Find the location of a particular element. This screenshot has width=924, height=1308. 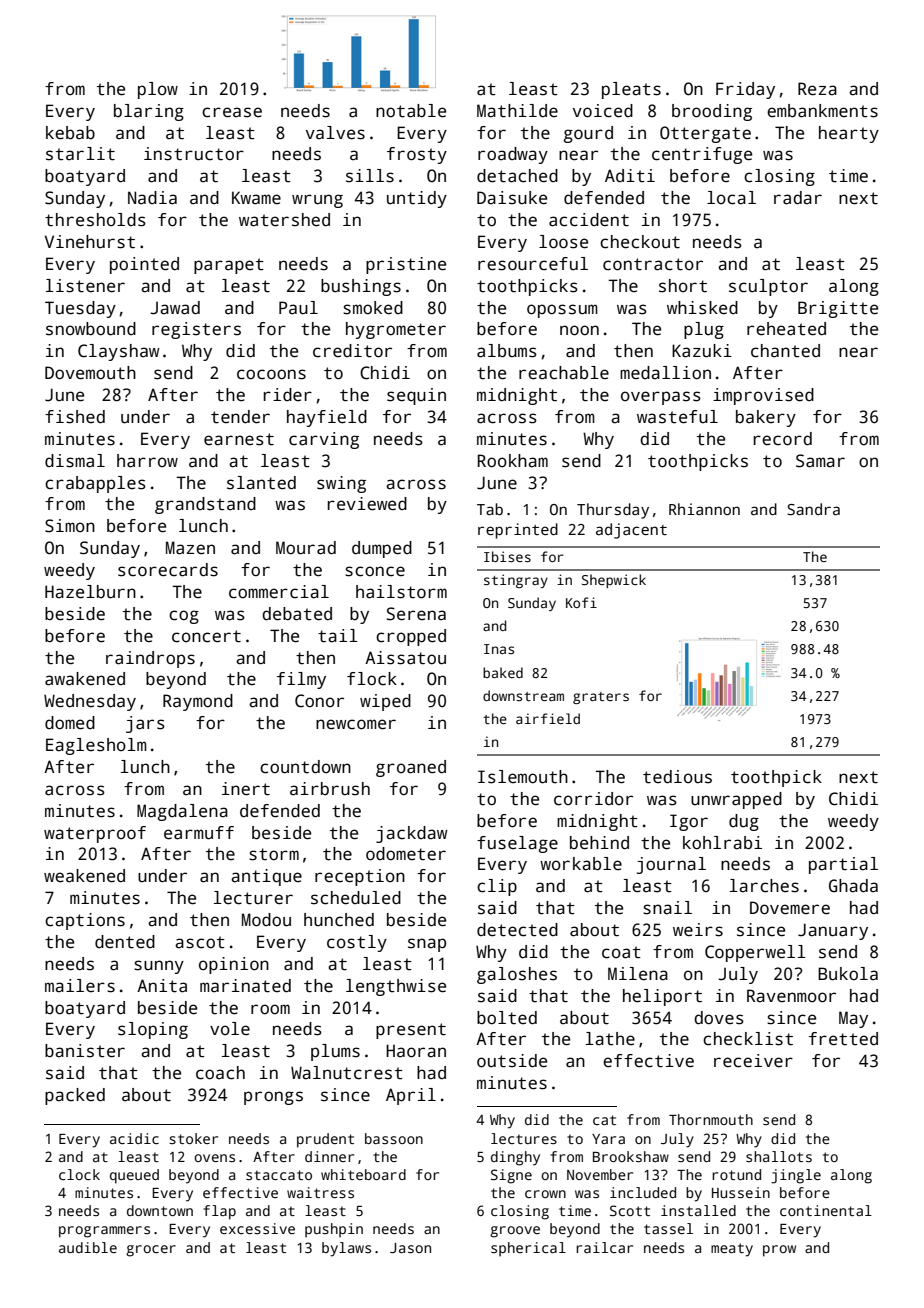

crabapples is located at coordinates (95, 484).
